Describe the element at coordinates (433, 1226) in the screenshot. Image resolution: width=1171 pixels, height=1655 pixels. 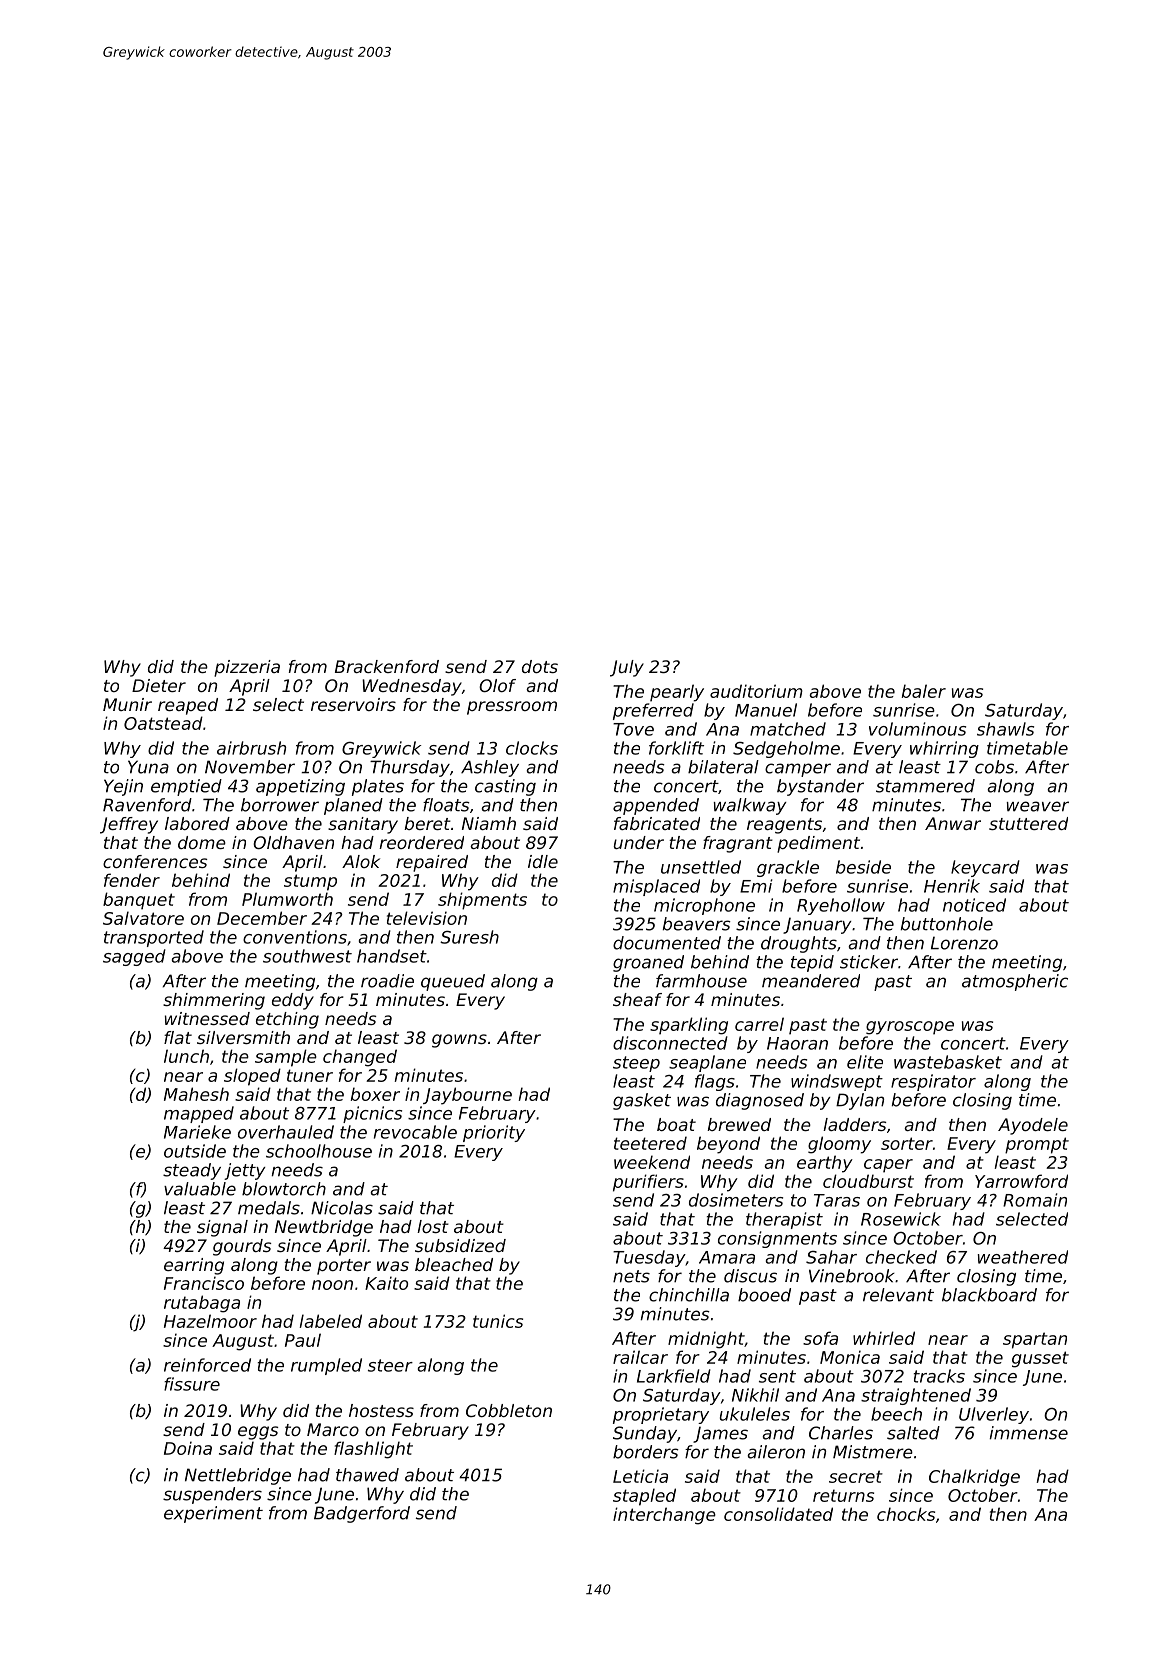
I see `lost` at that location.
